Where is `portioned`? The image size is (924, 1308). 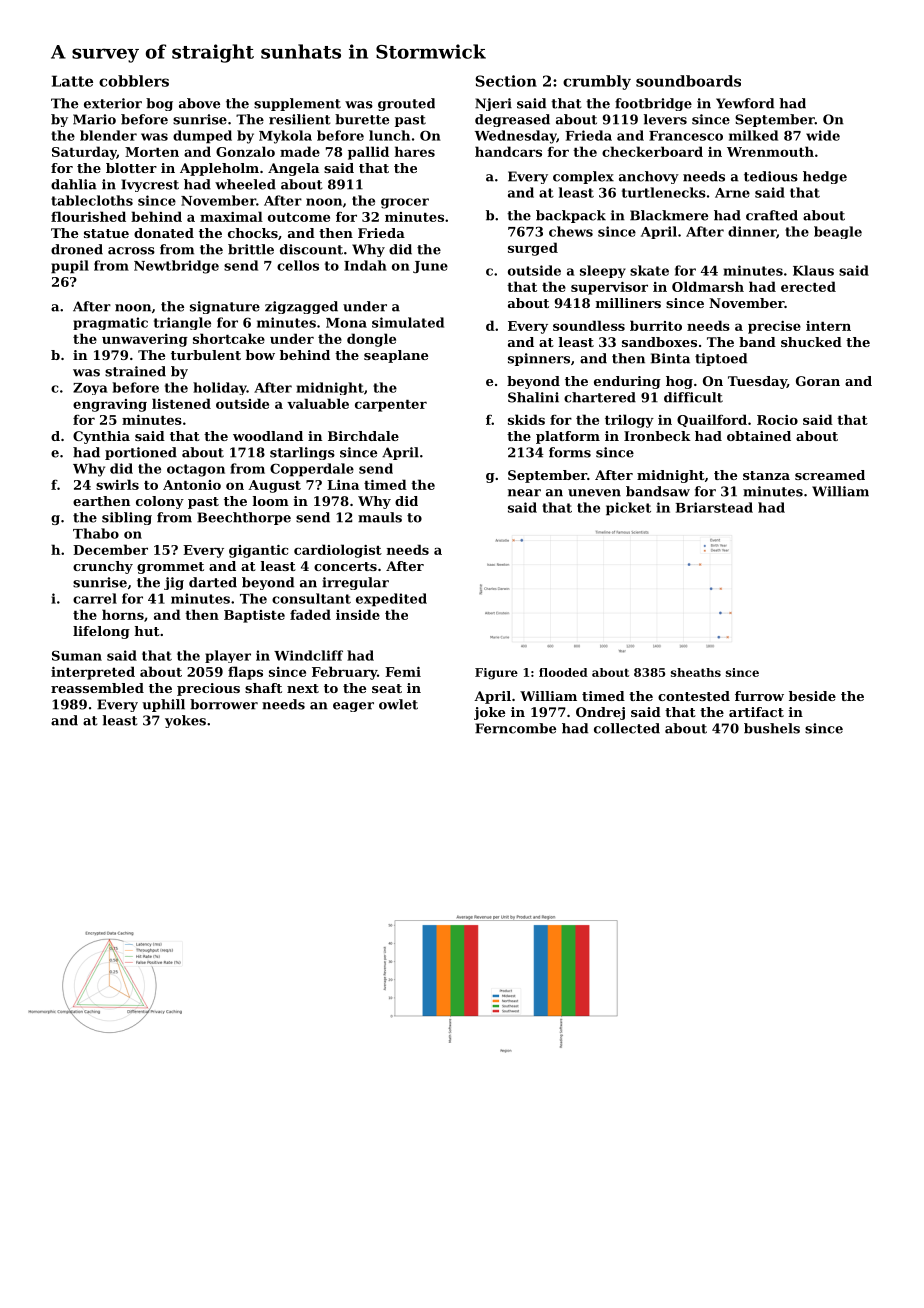 portioned is located at coordinates (141, 453).
